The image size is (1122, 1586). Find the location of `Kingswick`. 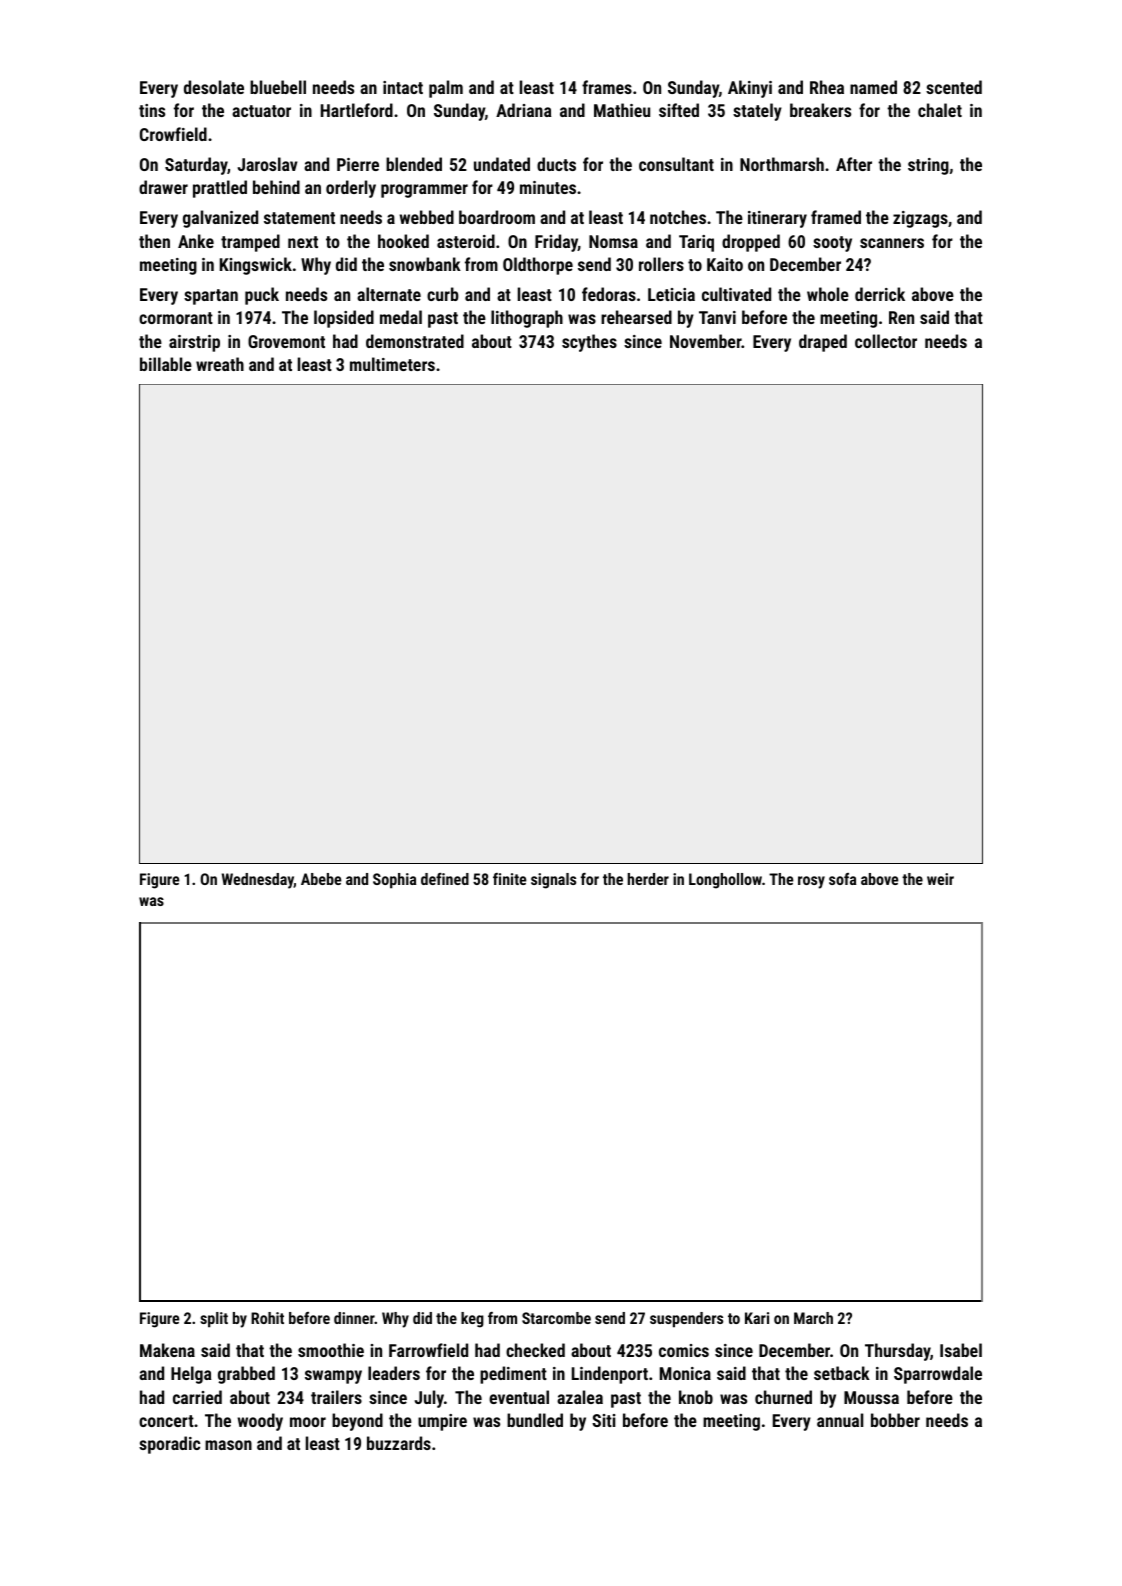

Kingswick is located at coordinates (256, 266).
